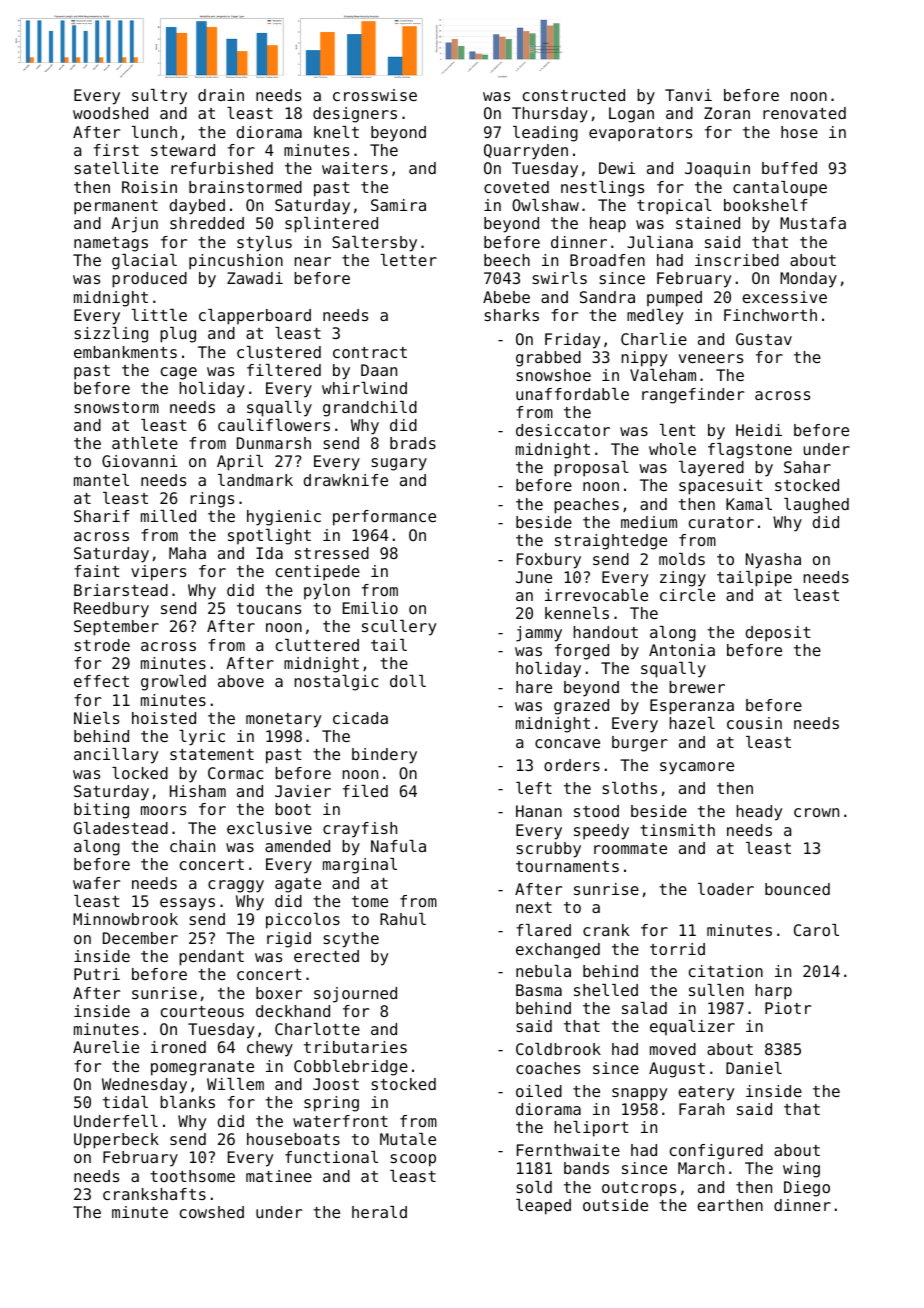  What do you see at coordinates (202, 1011) in the page?
I see `courteous` at bounding box center [202, 1011].
